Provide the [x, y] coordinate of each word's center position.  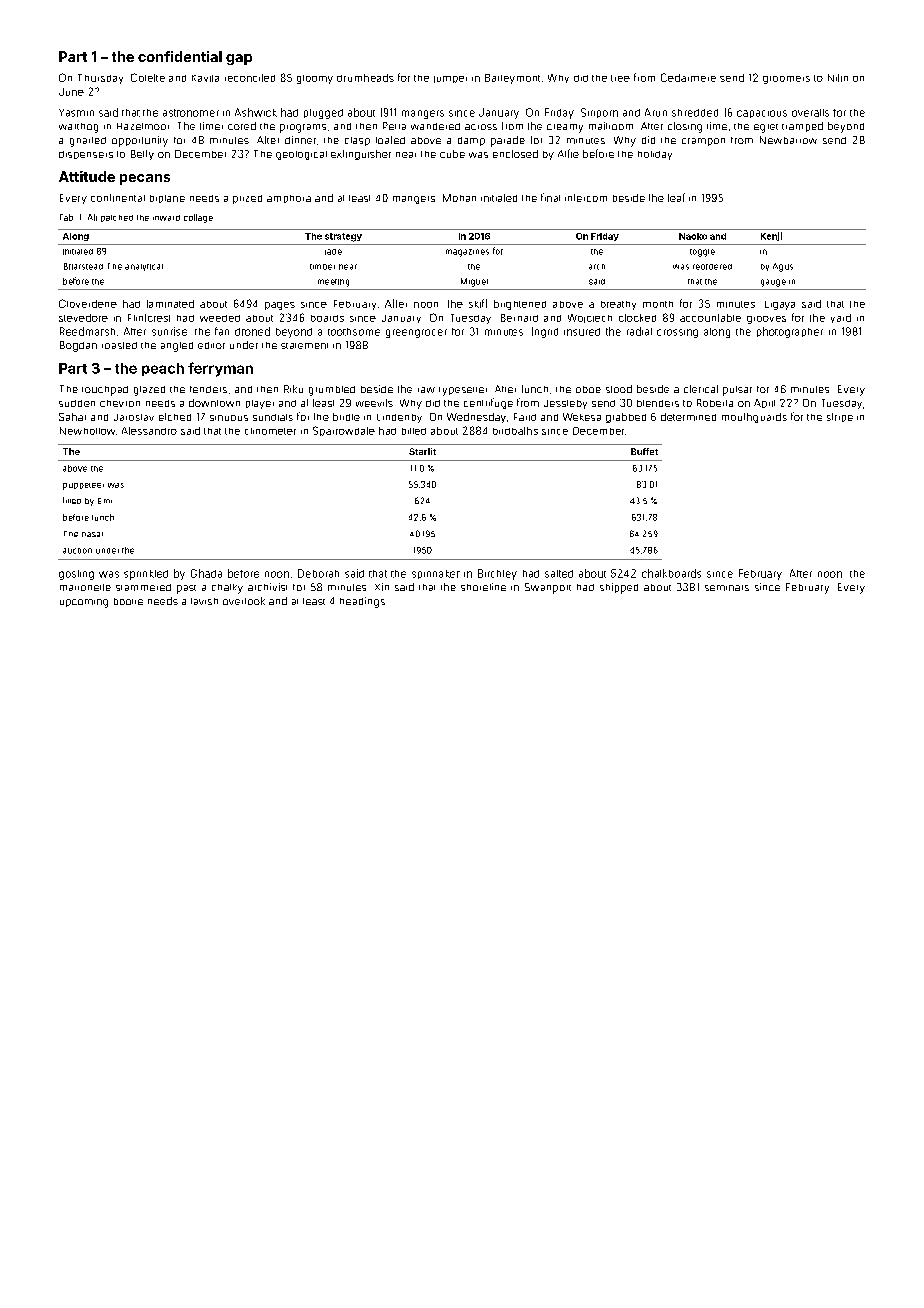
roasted [119, 345]
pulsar [737, 391]
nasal [92, 534]
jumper [450, 79]
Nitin [838, 78]
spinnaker [436, 574]
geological [301, 155]
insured [582, 332]
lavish [204, 601]
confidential [180, 56]
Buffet [644, 451]
